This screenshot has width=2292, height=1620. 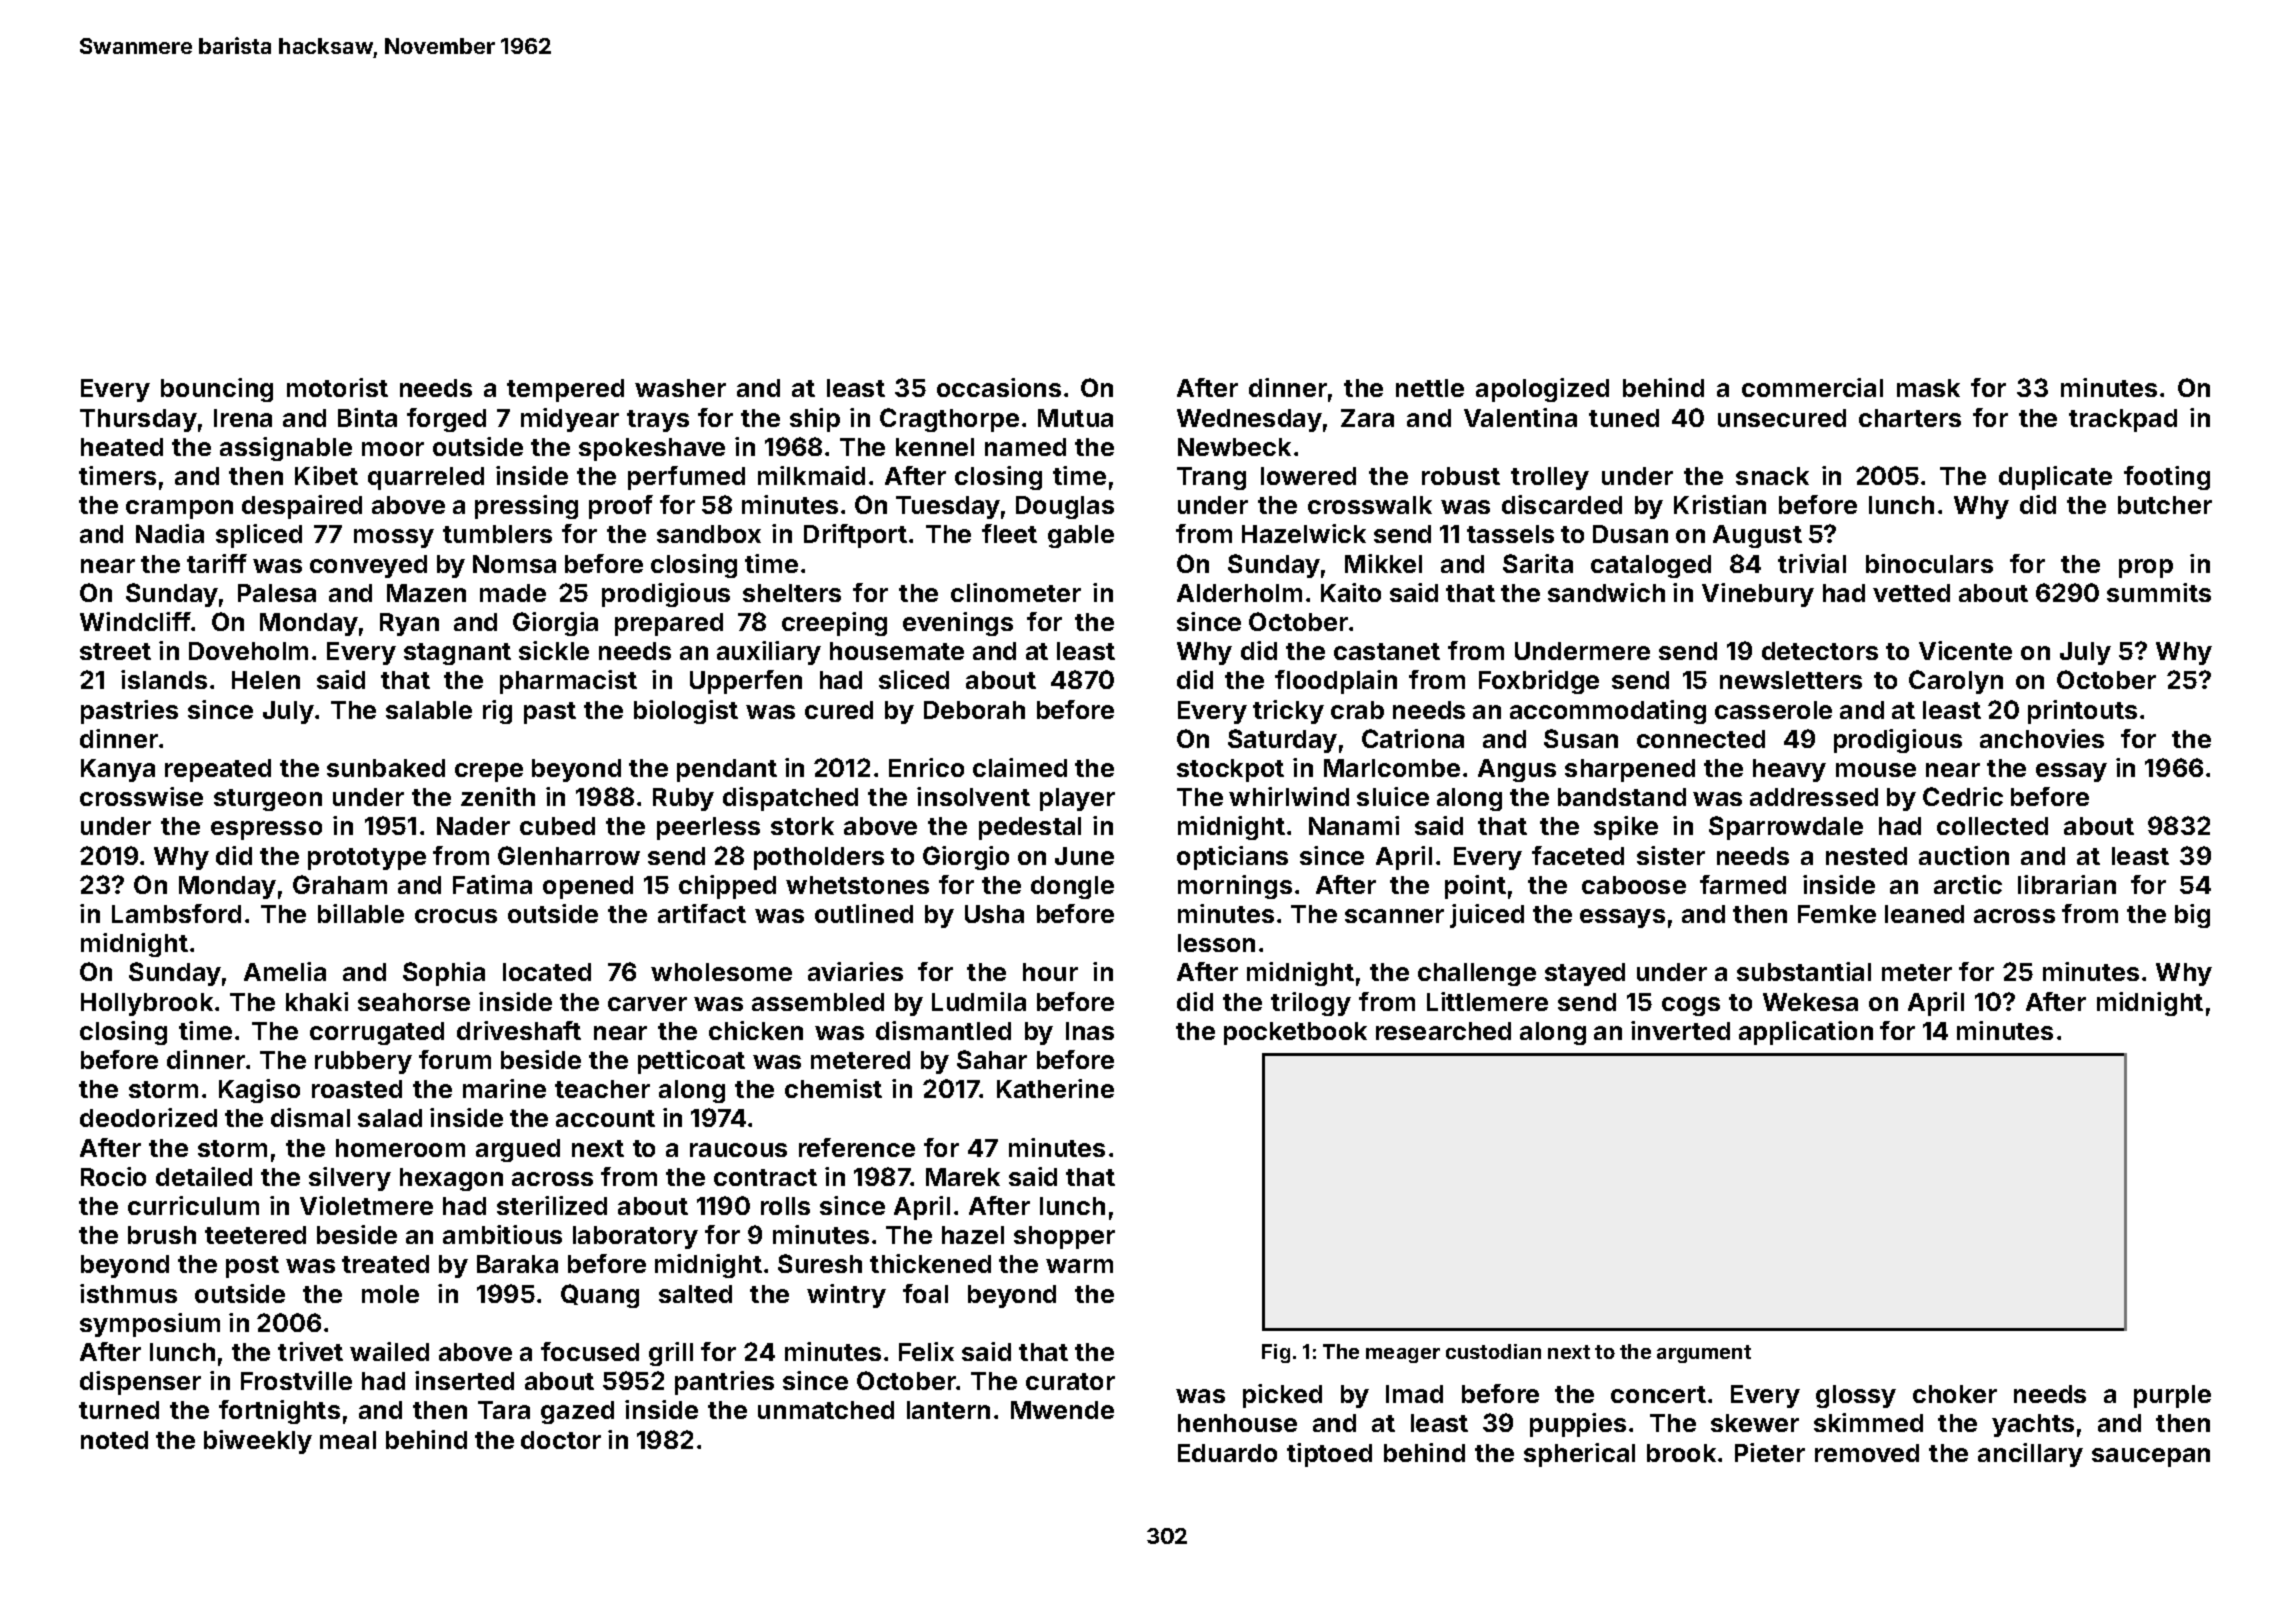 What do you see at coordinates (1336, 682) in the screenshot?
I see `floodplain` at bounding box center [1336, 682].
